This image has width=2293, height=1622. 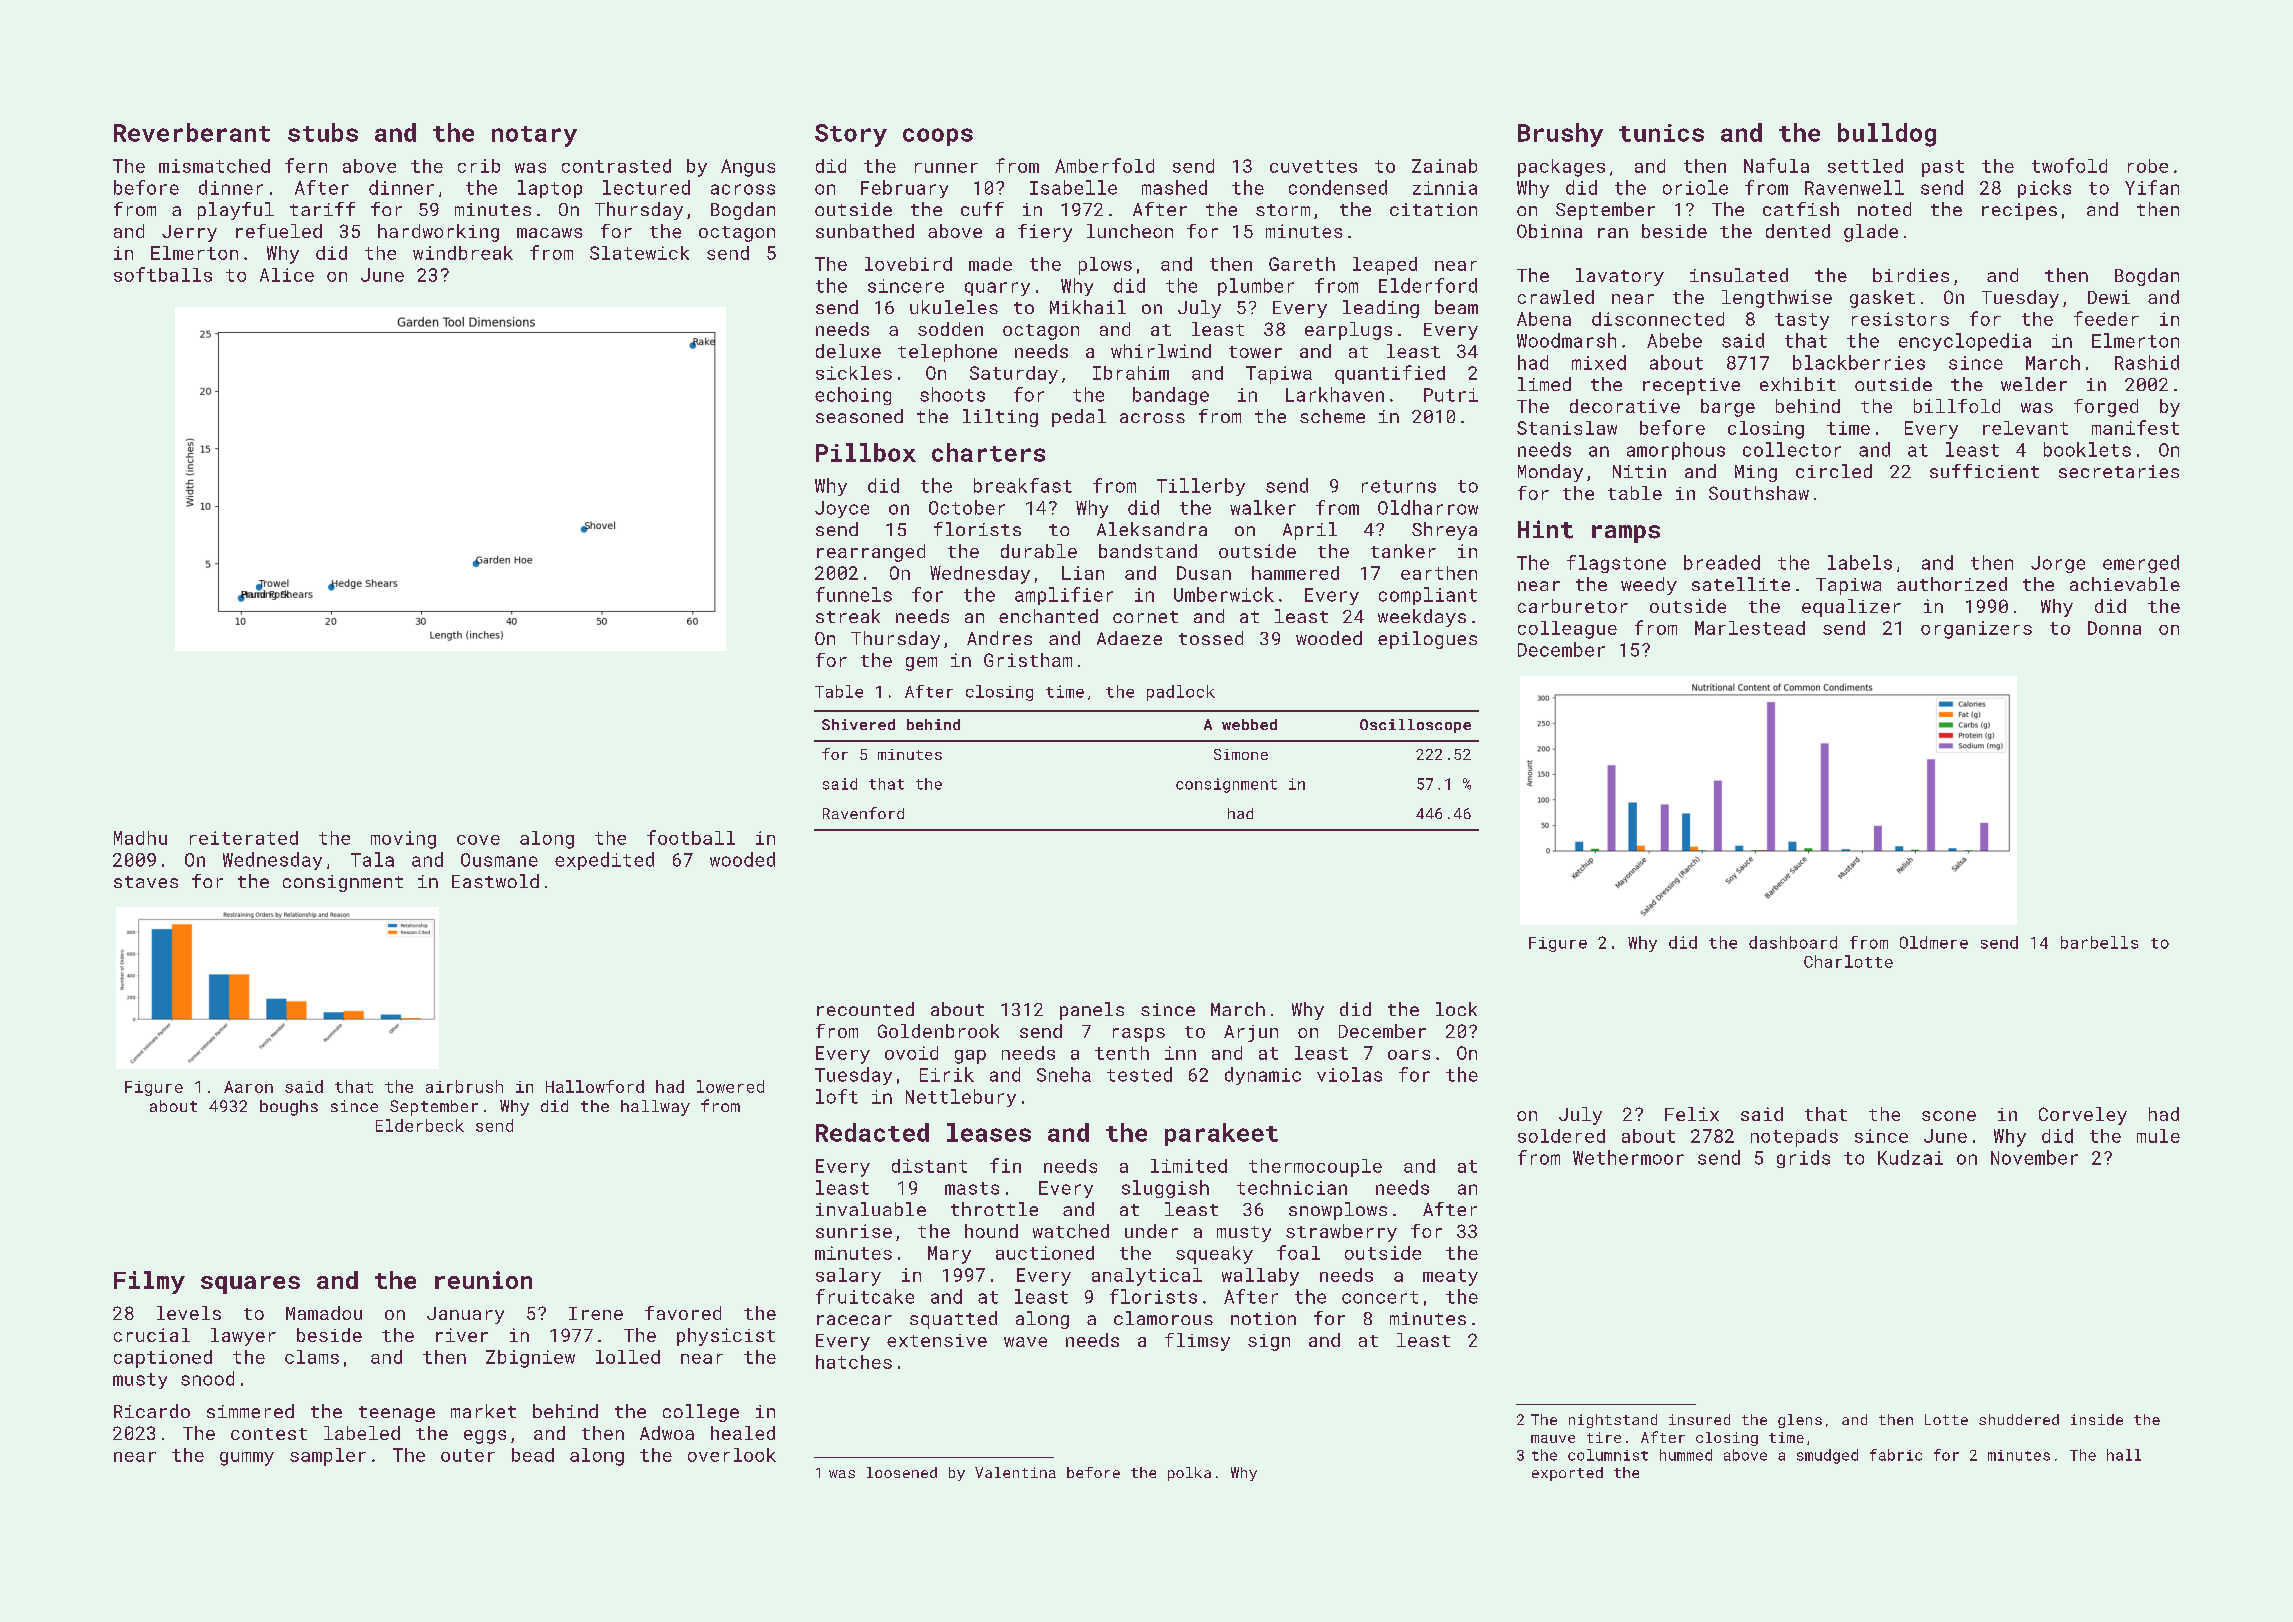 What do you see at coordinates (946, 168) in the image?
I see `runner` at bounding box center [946, 168].
